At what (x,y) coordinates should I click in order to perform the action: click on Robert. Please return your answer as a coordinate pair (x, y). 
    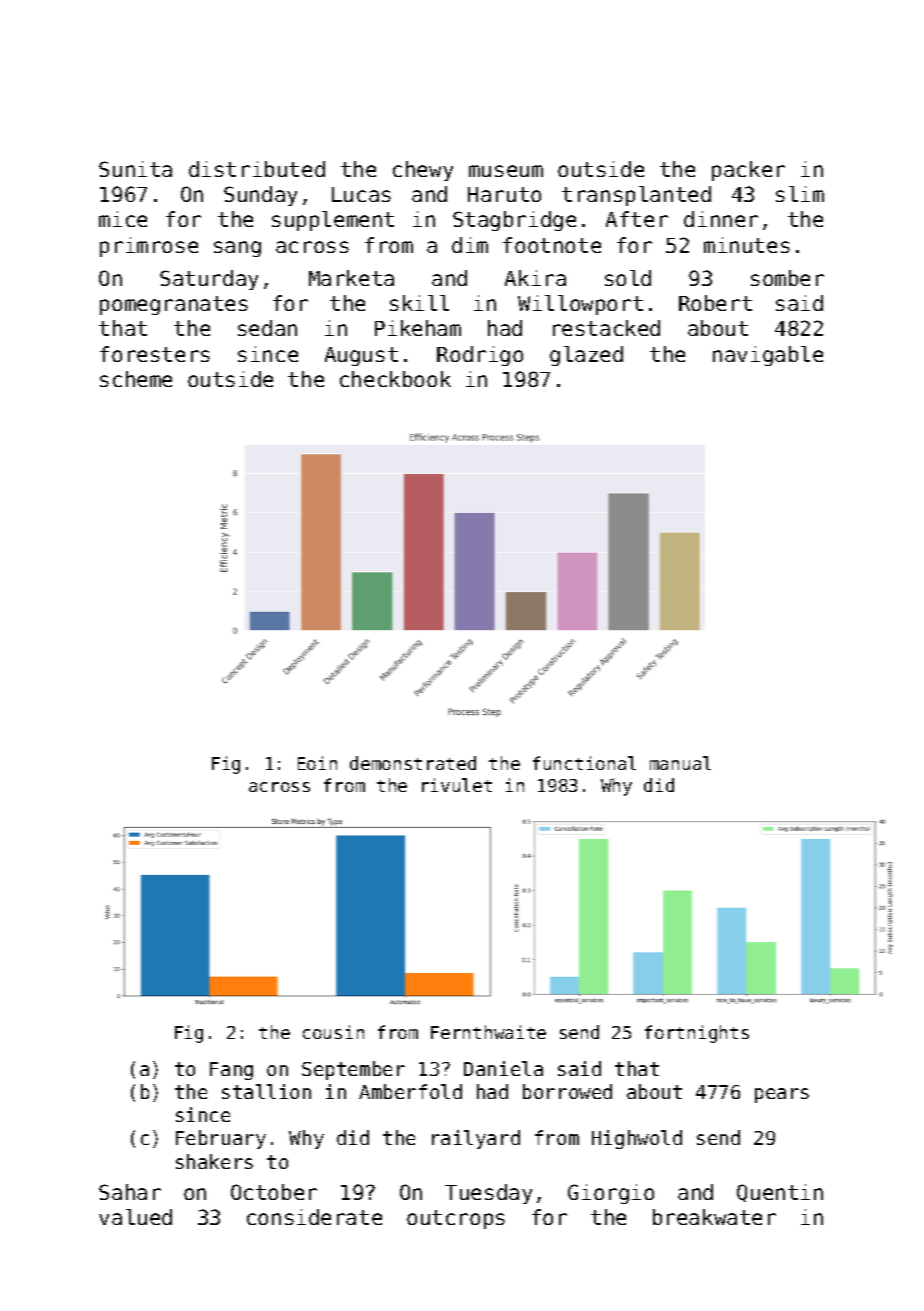
    Looking at the image, I should click on (715, 303).
